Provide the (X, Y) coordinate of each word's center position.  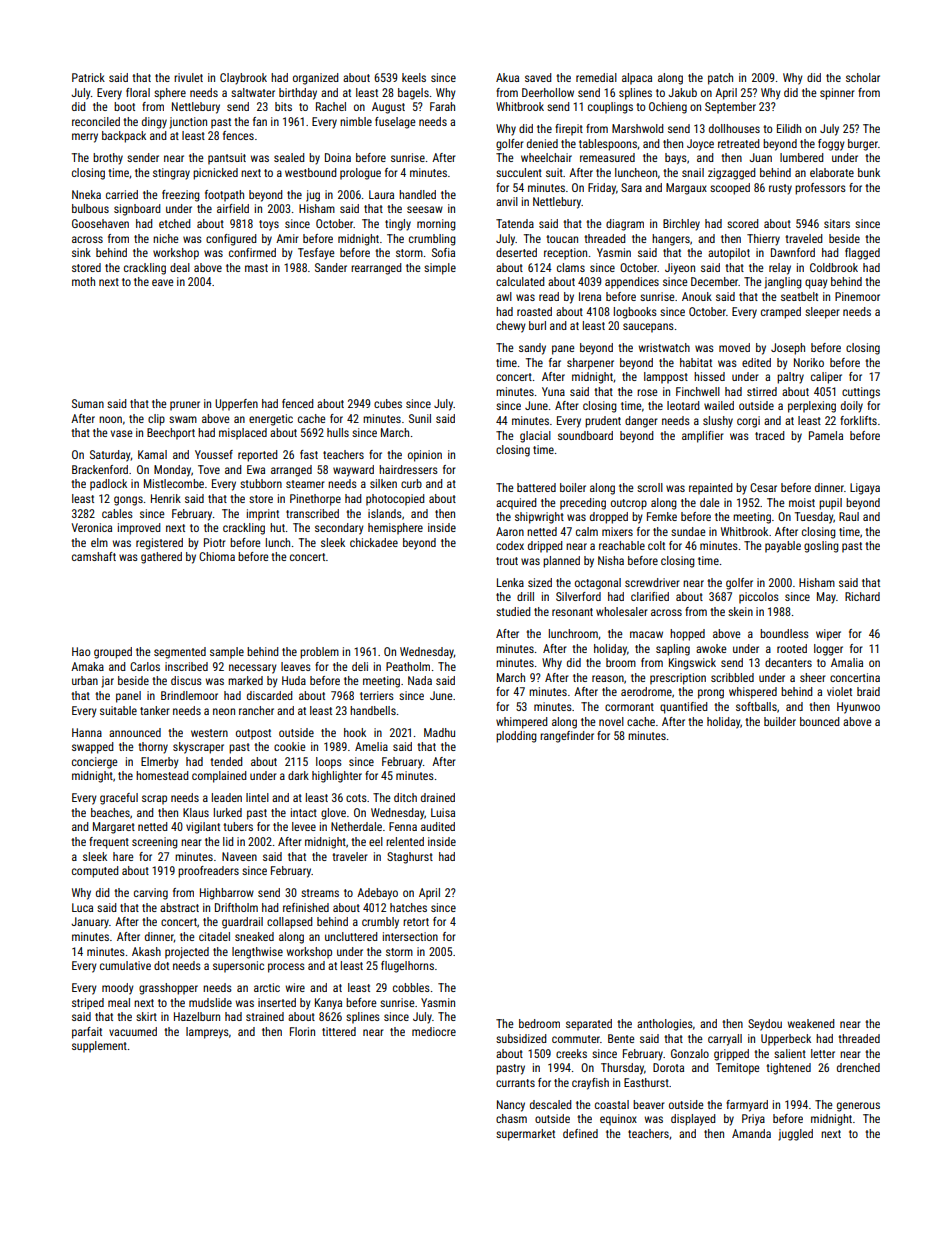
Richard (862, 596)
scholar (863, 77)
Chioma (217, 556)
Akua (507, 77)
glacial (535, 437)
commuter (576, 1039)
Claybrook (243, 79)
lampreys (207, 1033)
